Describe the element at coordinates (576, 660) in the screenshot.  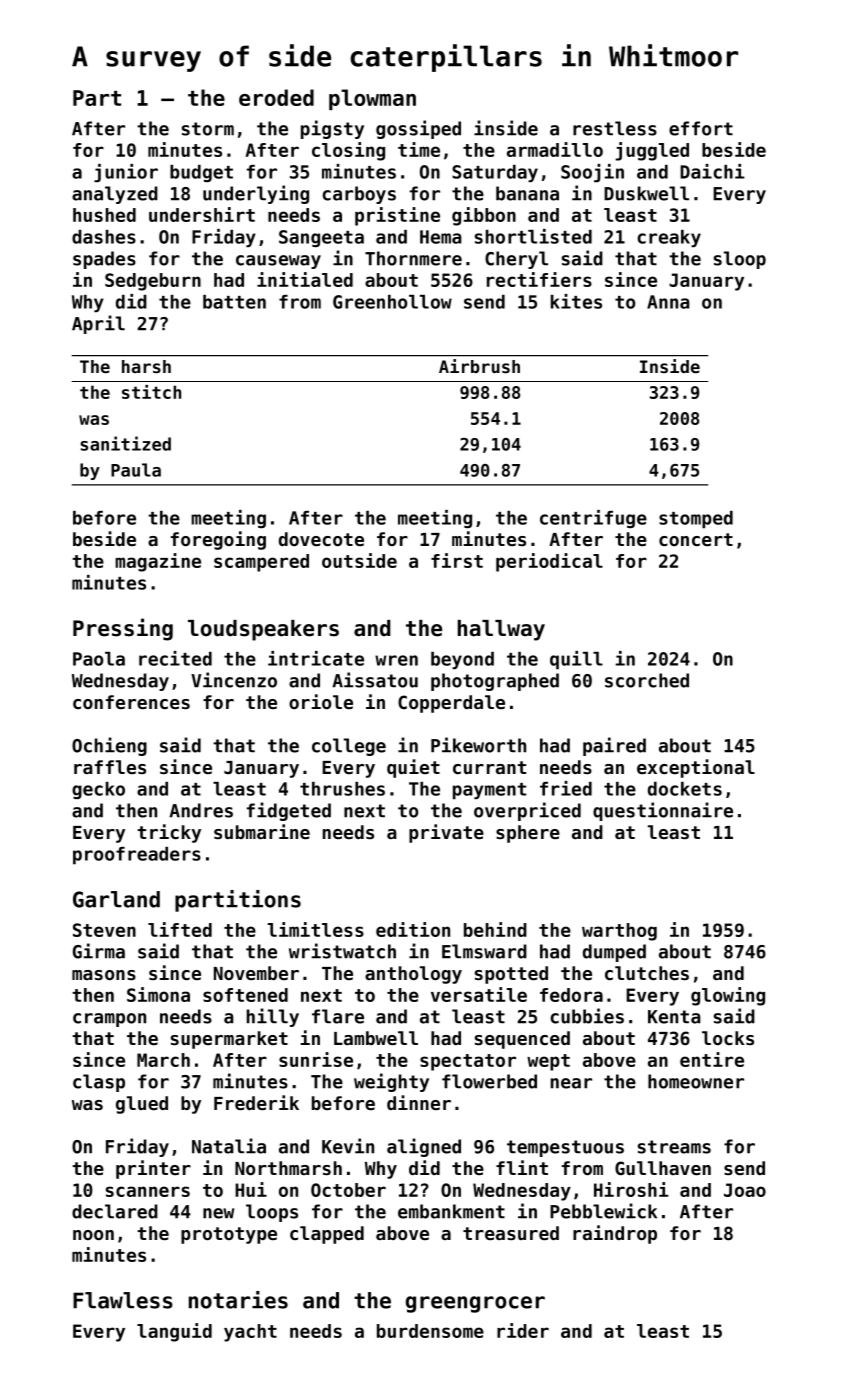
I see `quill` at that location.
